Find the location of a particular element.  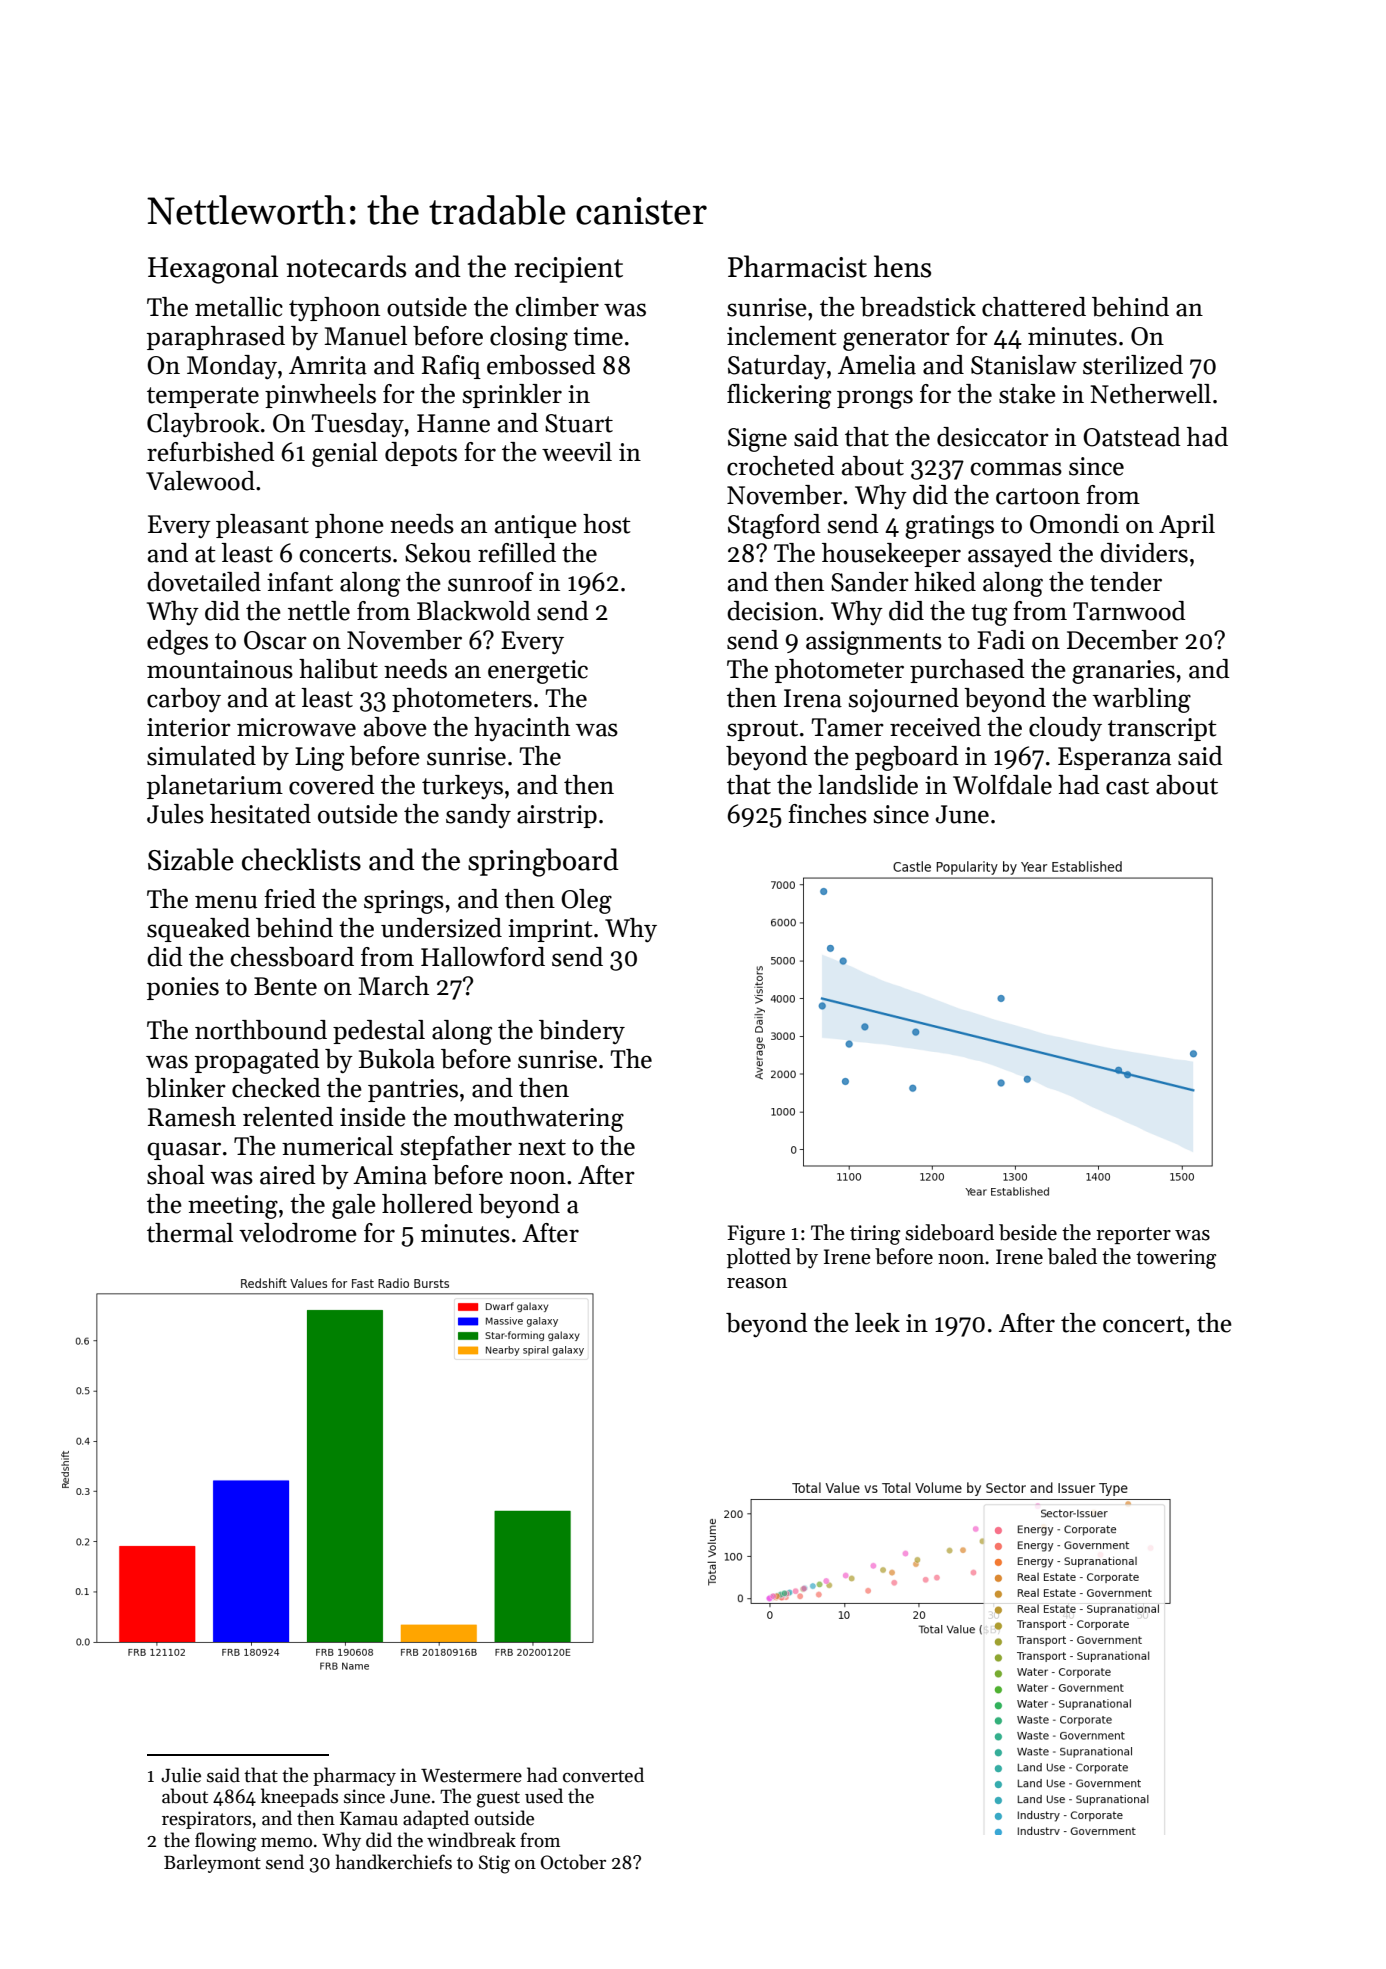

Hexagonal is located at coordinates (213, 269).
